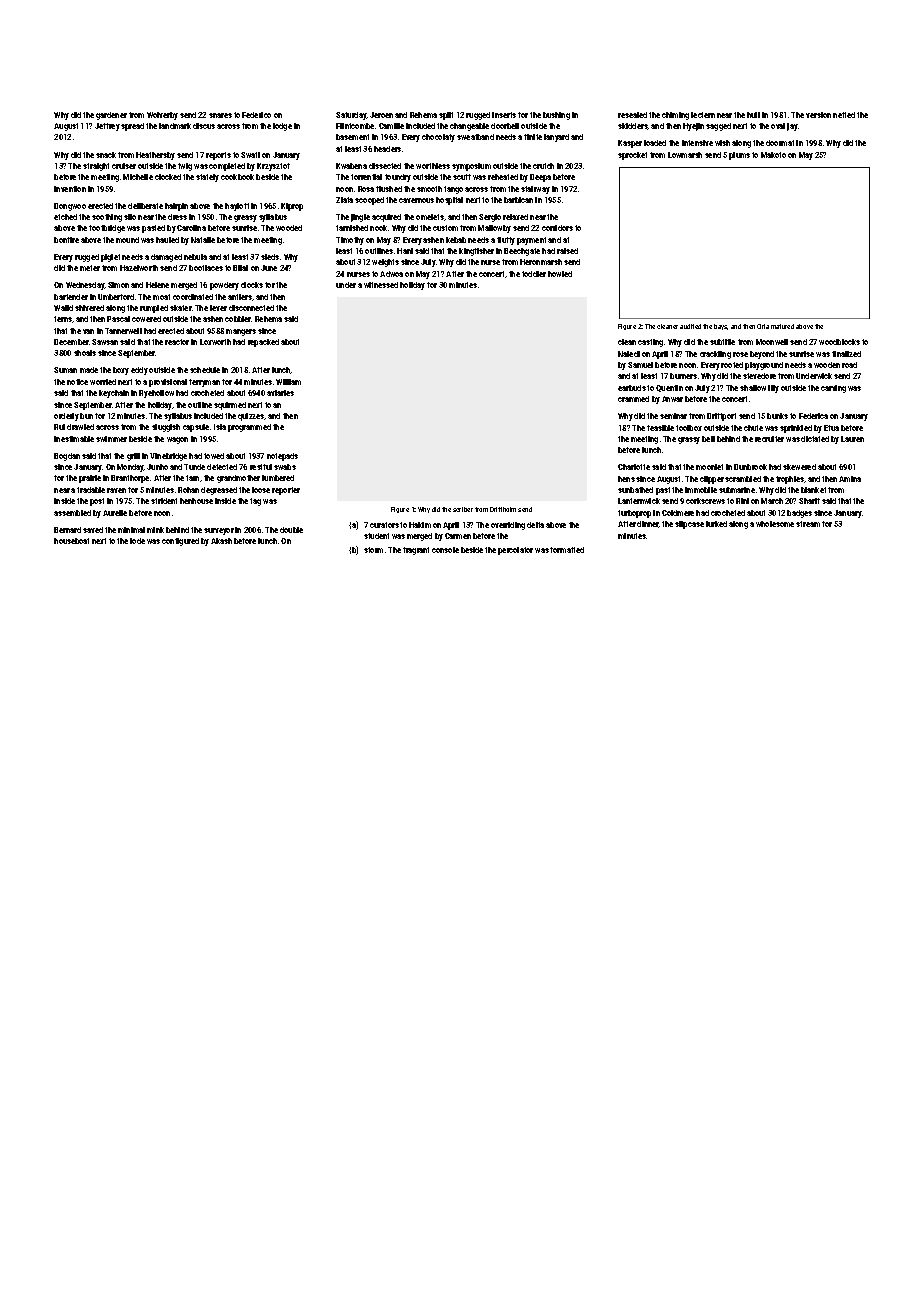 The image size is (924, 1308). I want to click on houseboat, so click(71, 541).
